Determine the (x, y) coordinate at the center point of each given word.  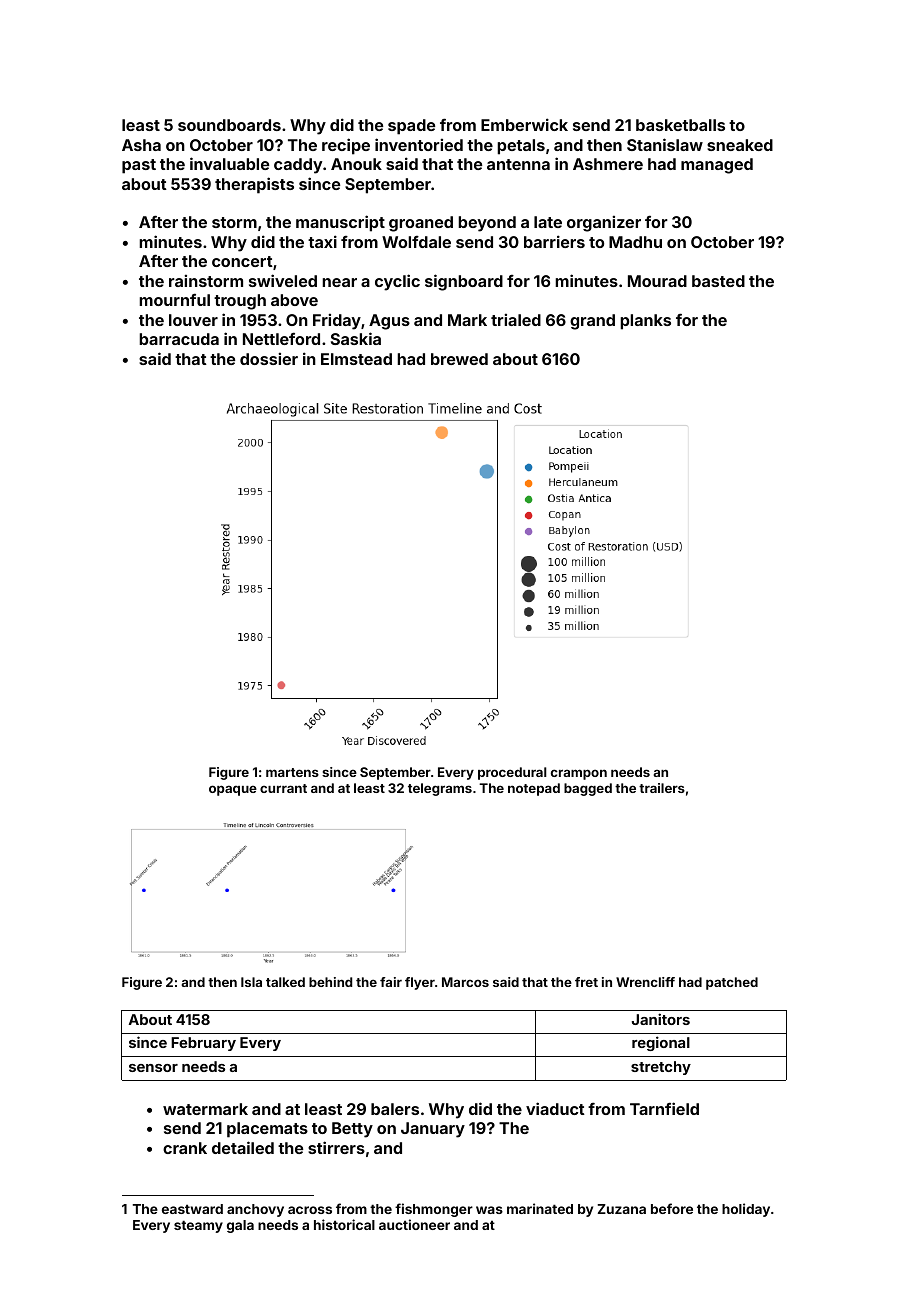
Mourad (657, 281)
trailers (662, 788)
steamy (198, 1226)
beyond (487, 224)
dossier (269, 358)
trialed (516, 319)
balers (395, 1109)
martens (292, 772)
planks (645, 322)
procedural (512, 773)
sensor (153, 1068)
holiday (746, 1210)
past (139, 166)
